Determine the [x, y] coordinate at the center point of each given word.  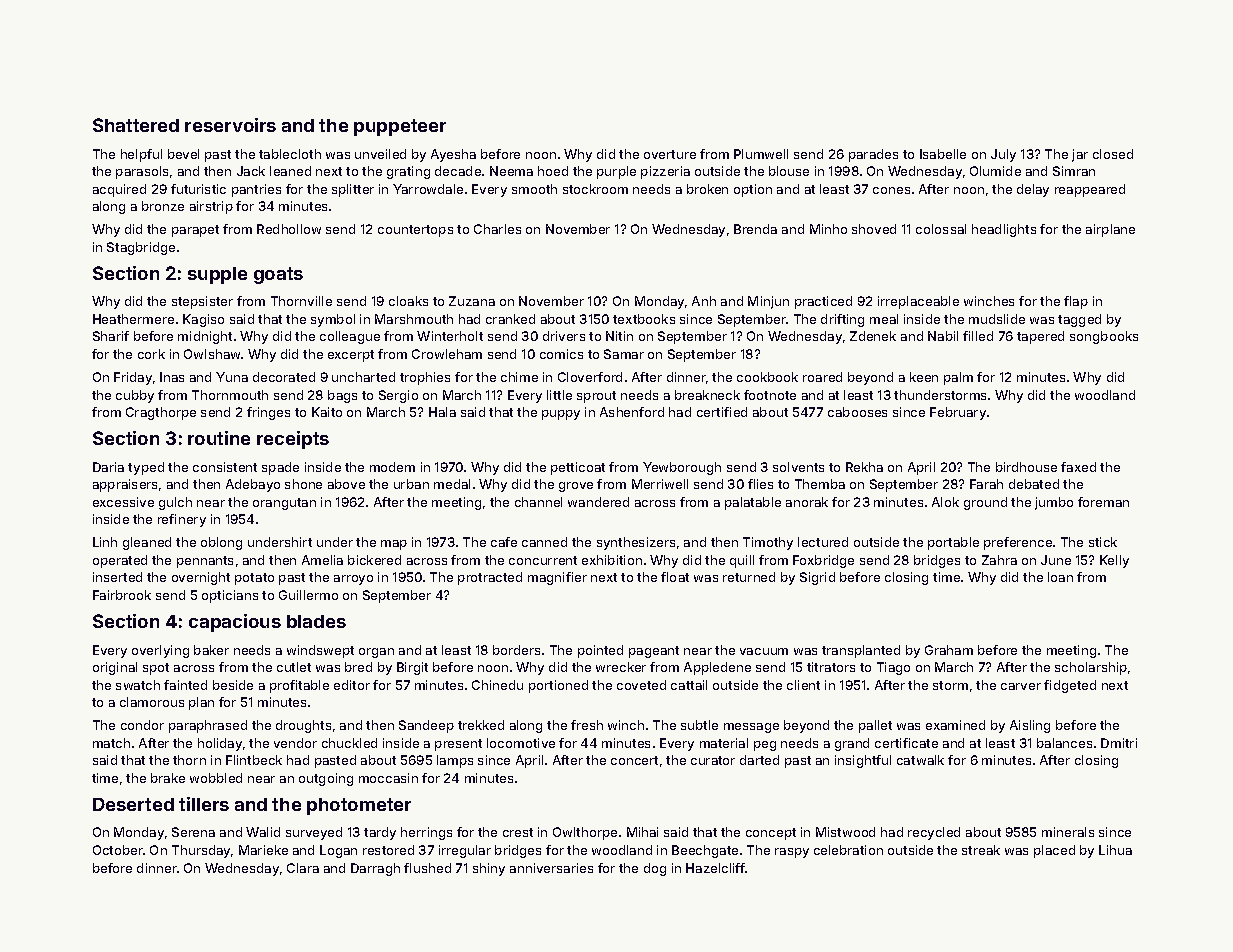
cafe [504, 542]
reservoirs [230, 125]
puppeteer [400, 127]
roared [822, 377]
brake [168, 778]
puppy [561, 415]
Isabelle [943, 154]
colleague [350, 337]
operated [120, 561]
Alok [945, 502]
